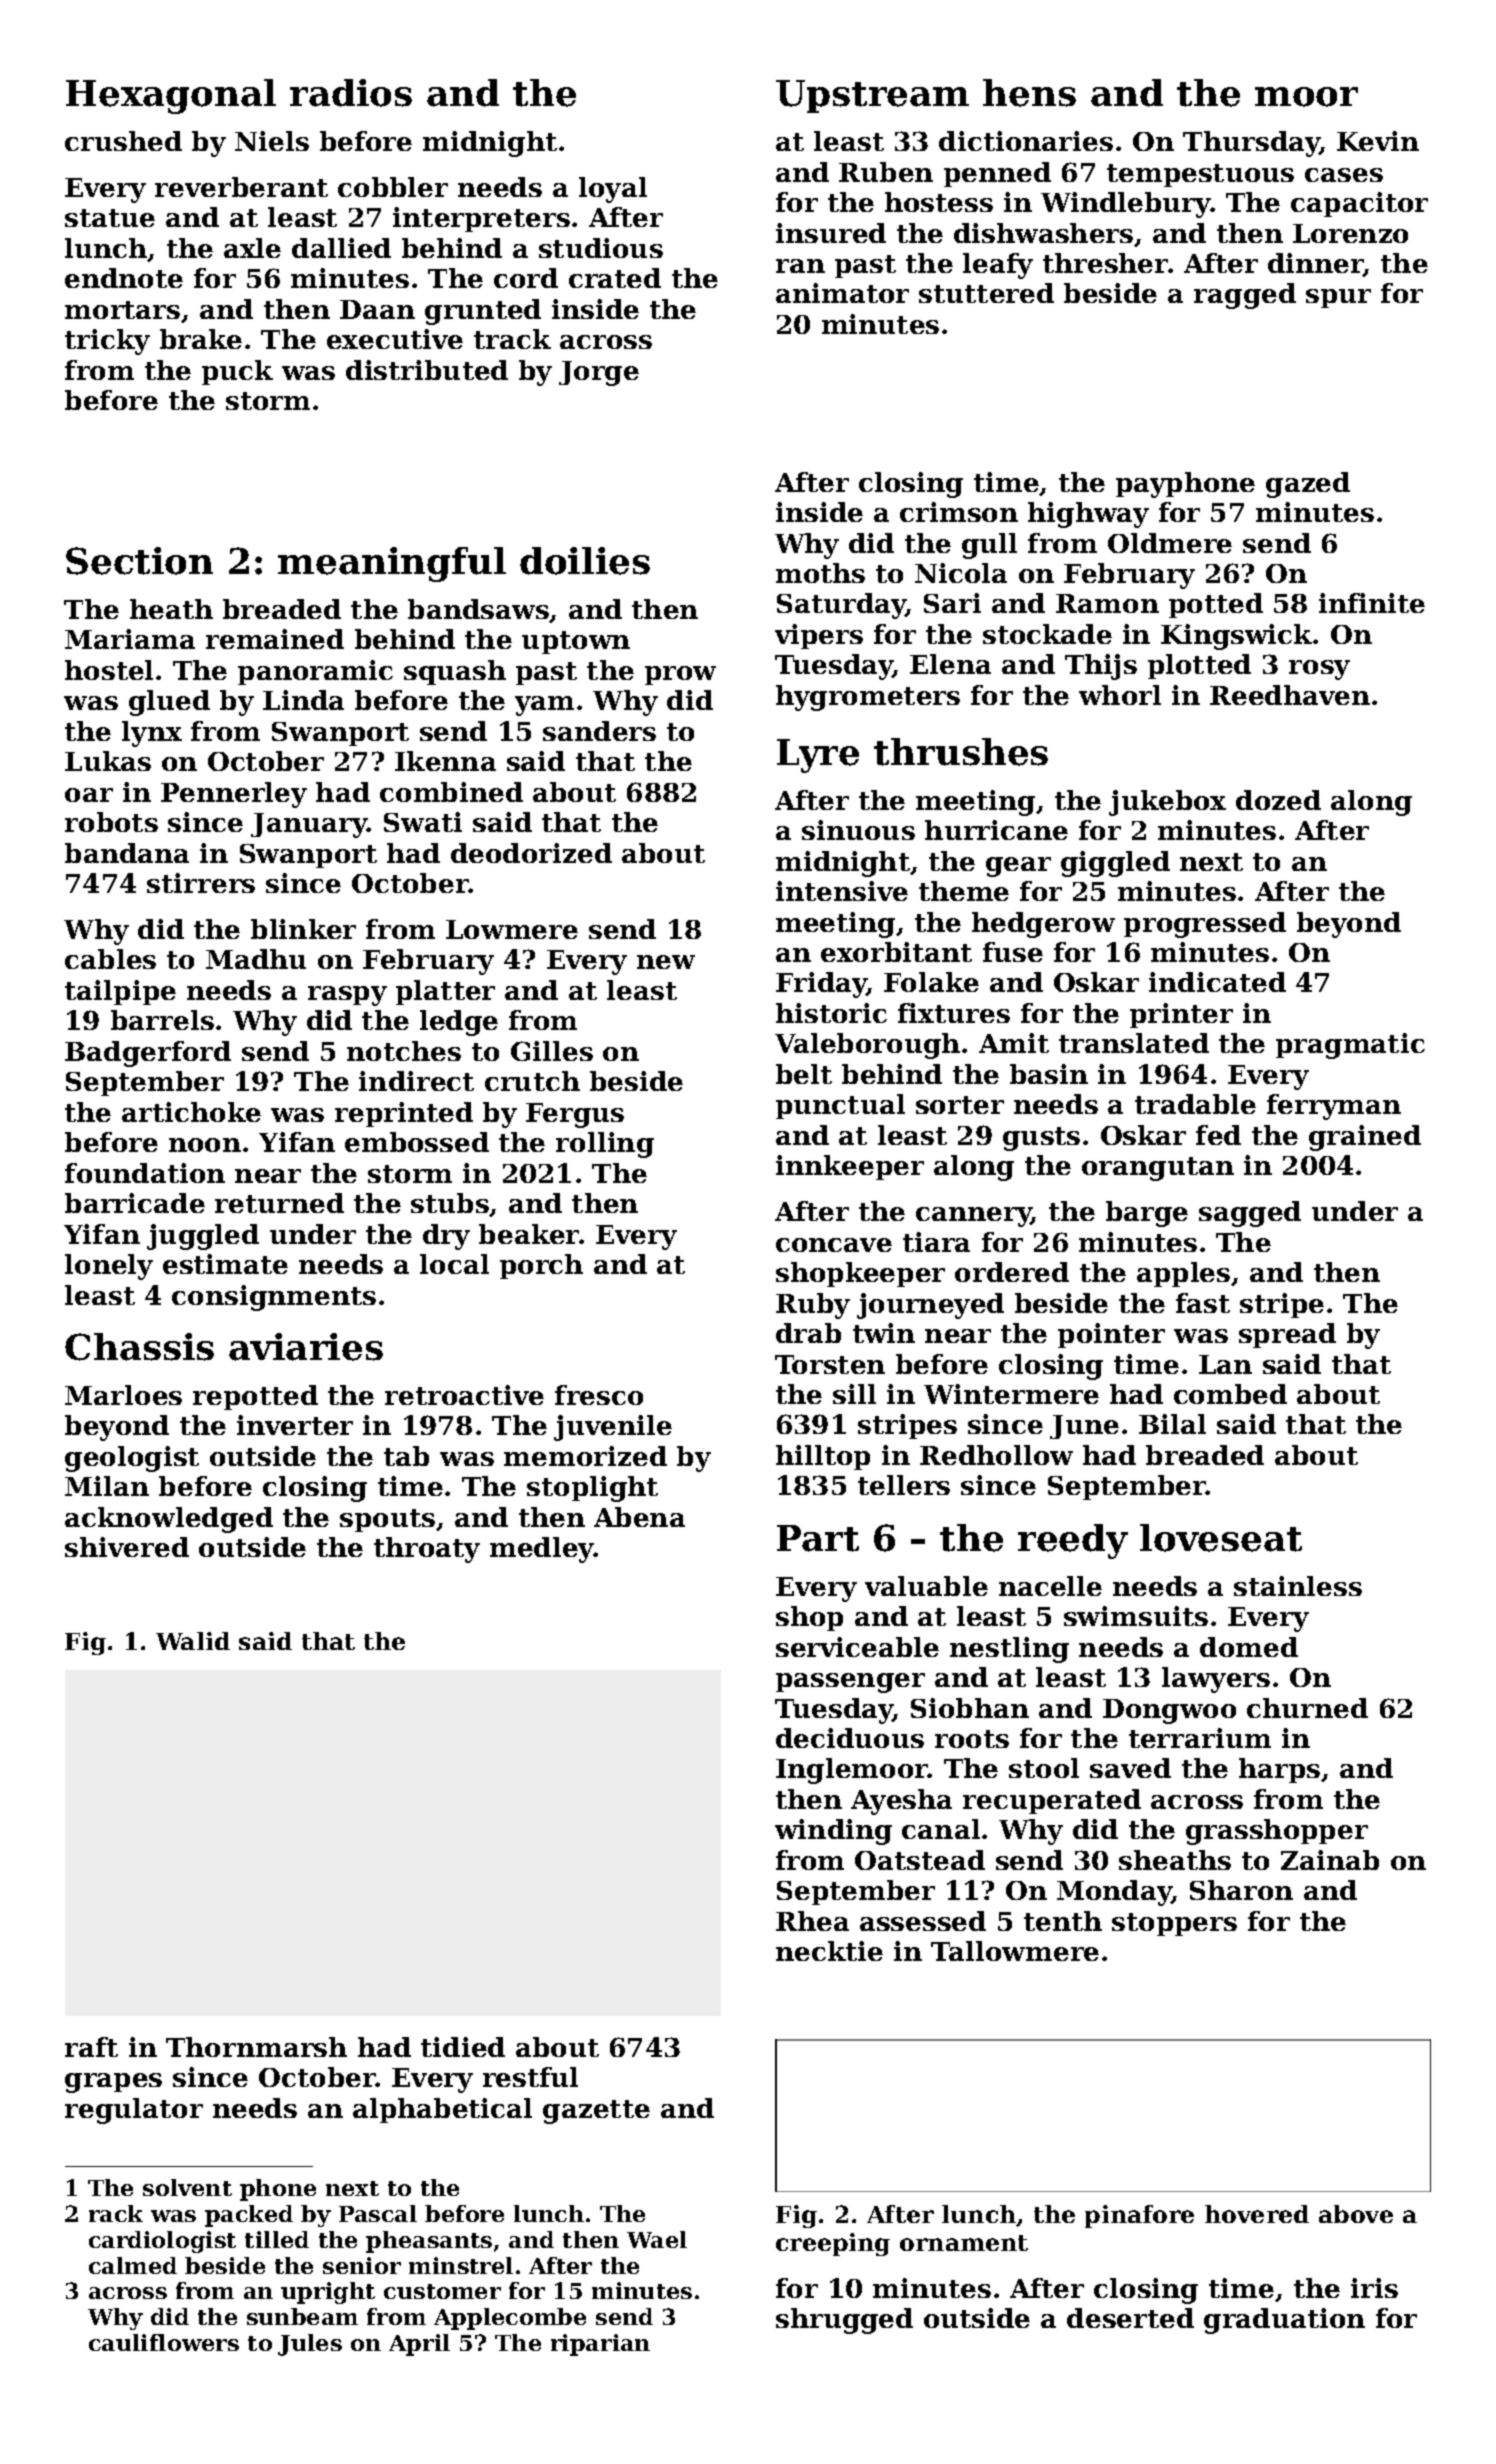  What do you see at coordinates (127, 1547) in the page?
I see `shivered` at bounding box center [127, 1547].
